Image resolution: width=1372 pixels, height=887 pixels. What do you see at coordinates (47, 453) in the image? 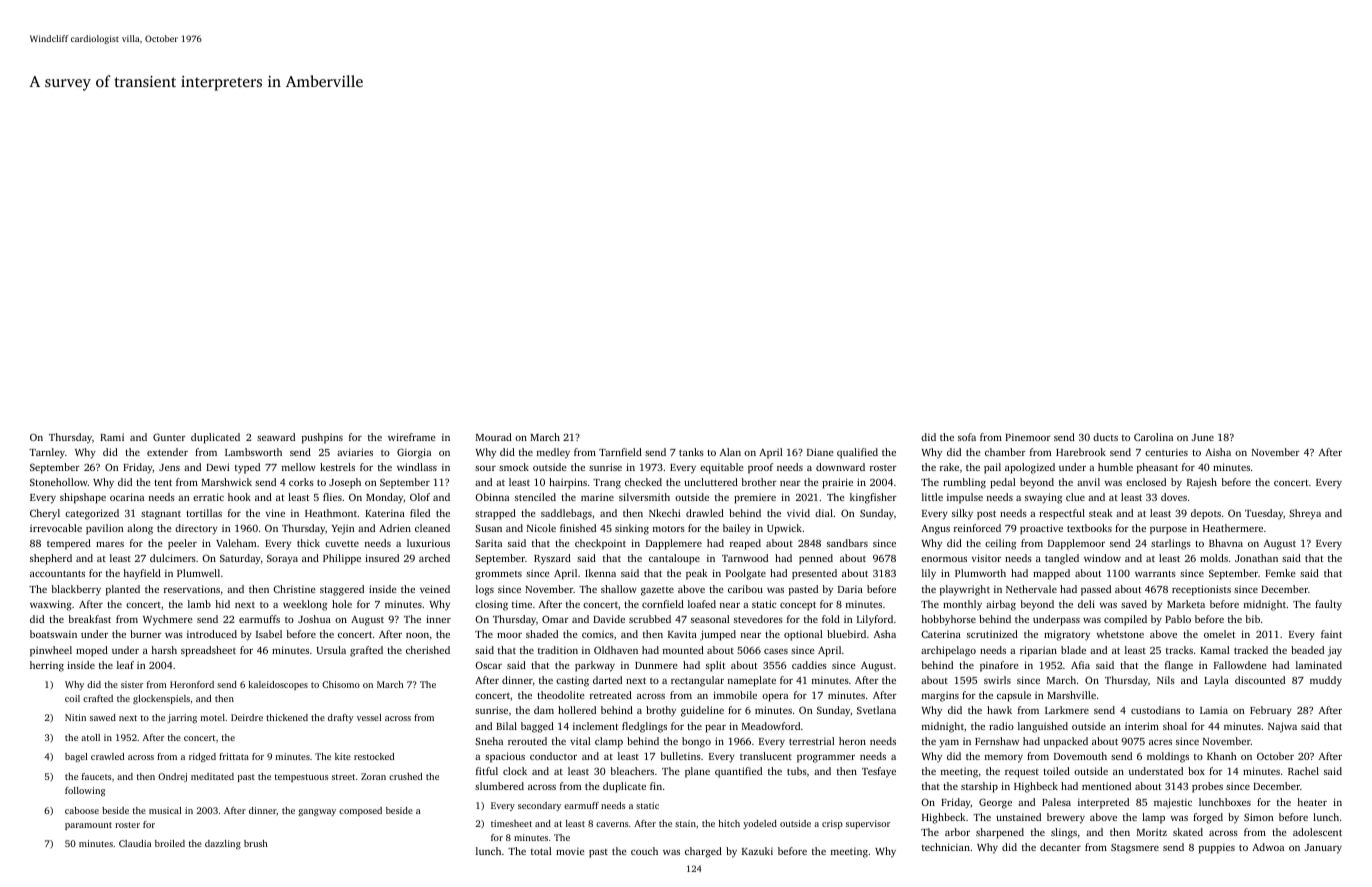
I see `Tarnley` at bounding box center [47, 453].
